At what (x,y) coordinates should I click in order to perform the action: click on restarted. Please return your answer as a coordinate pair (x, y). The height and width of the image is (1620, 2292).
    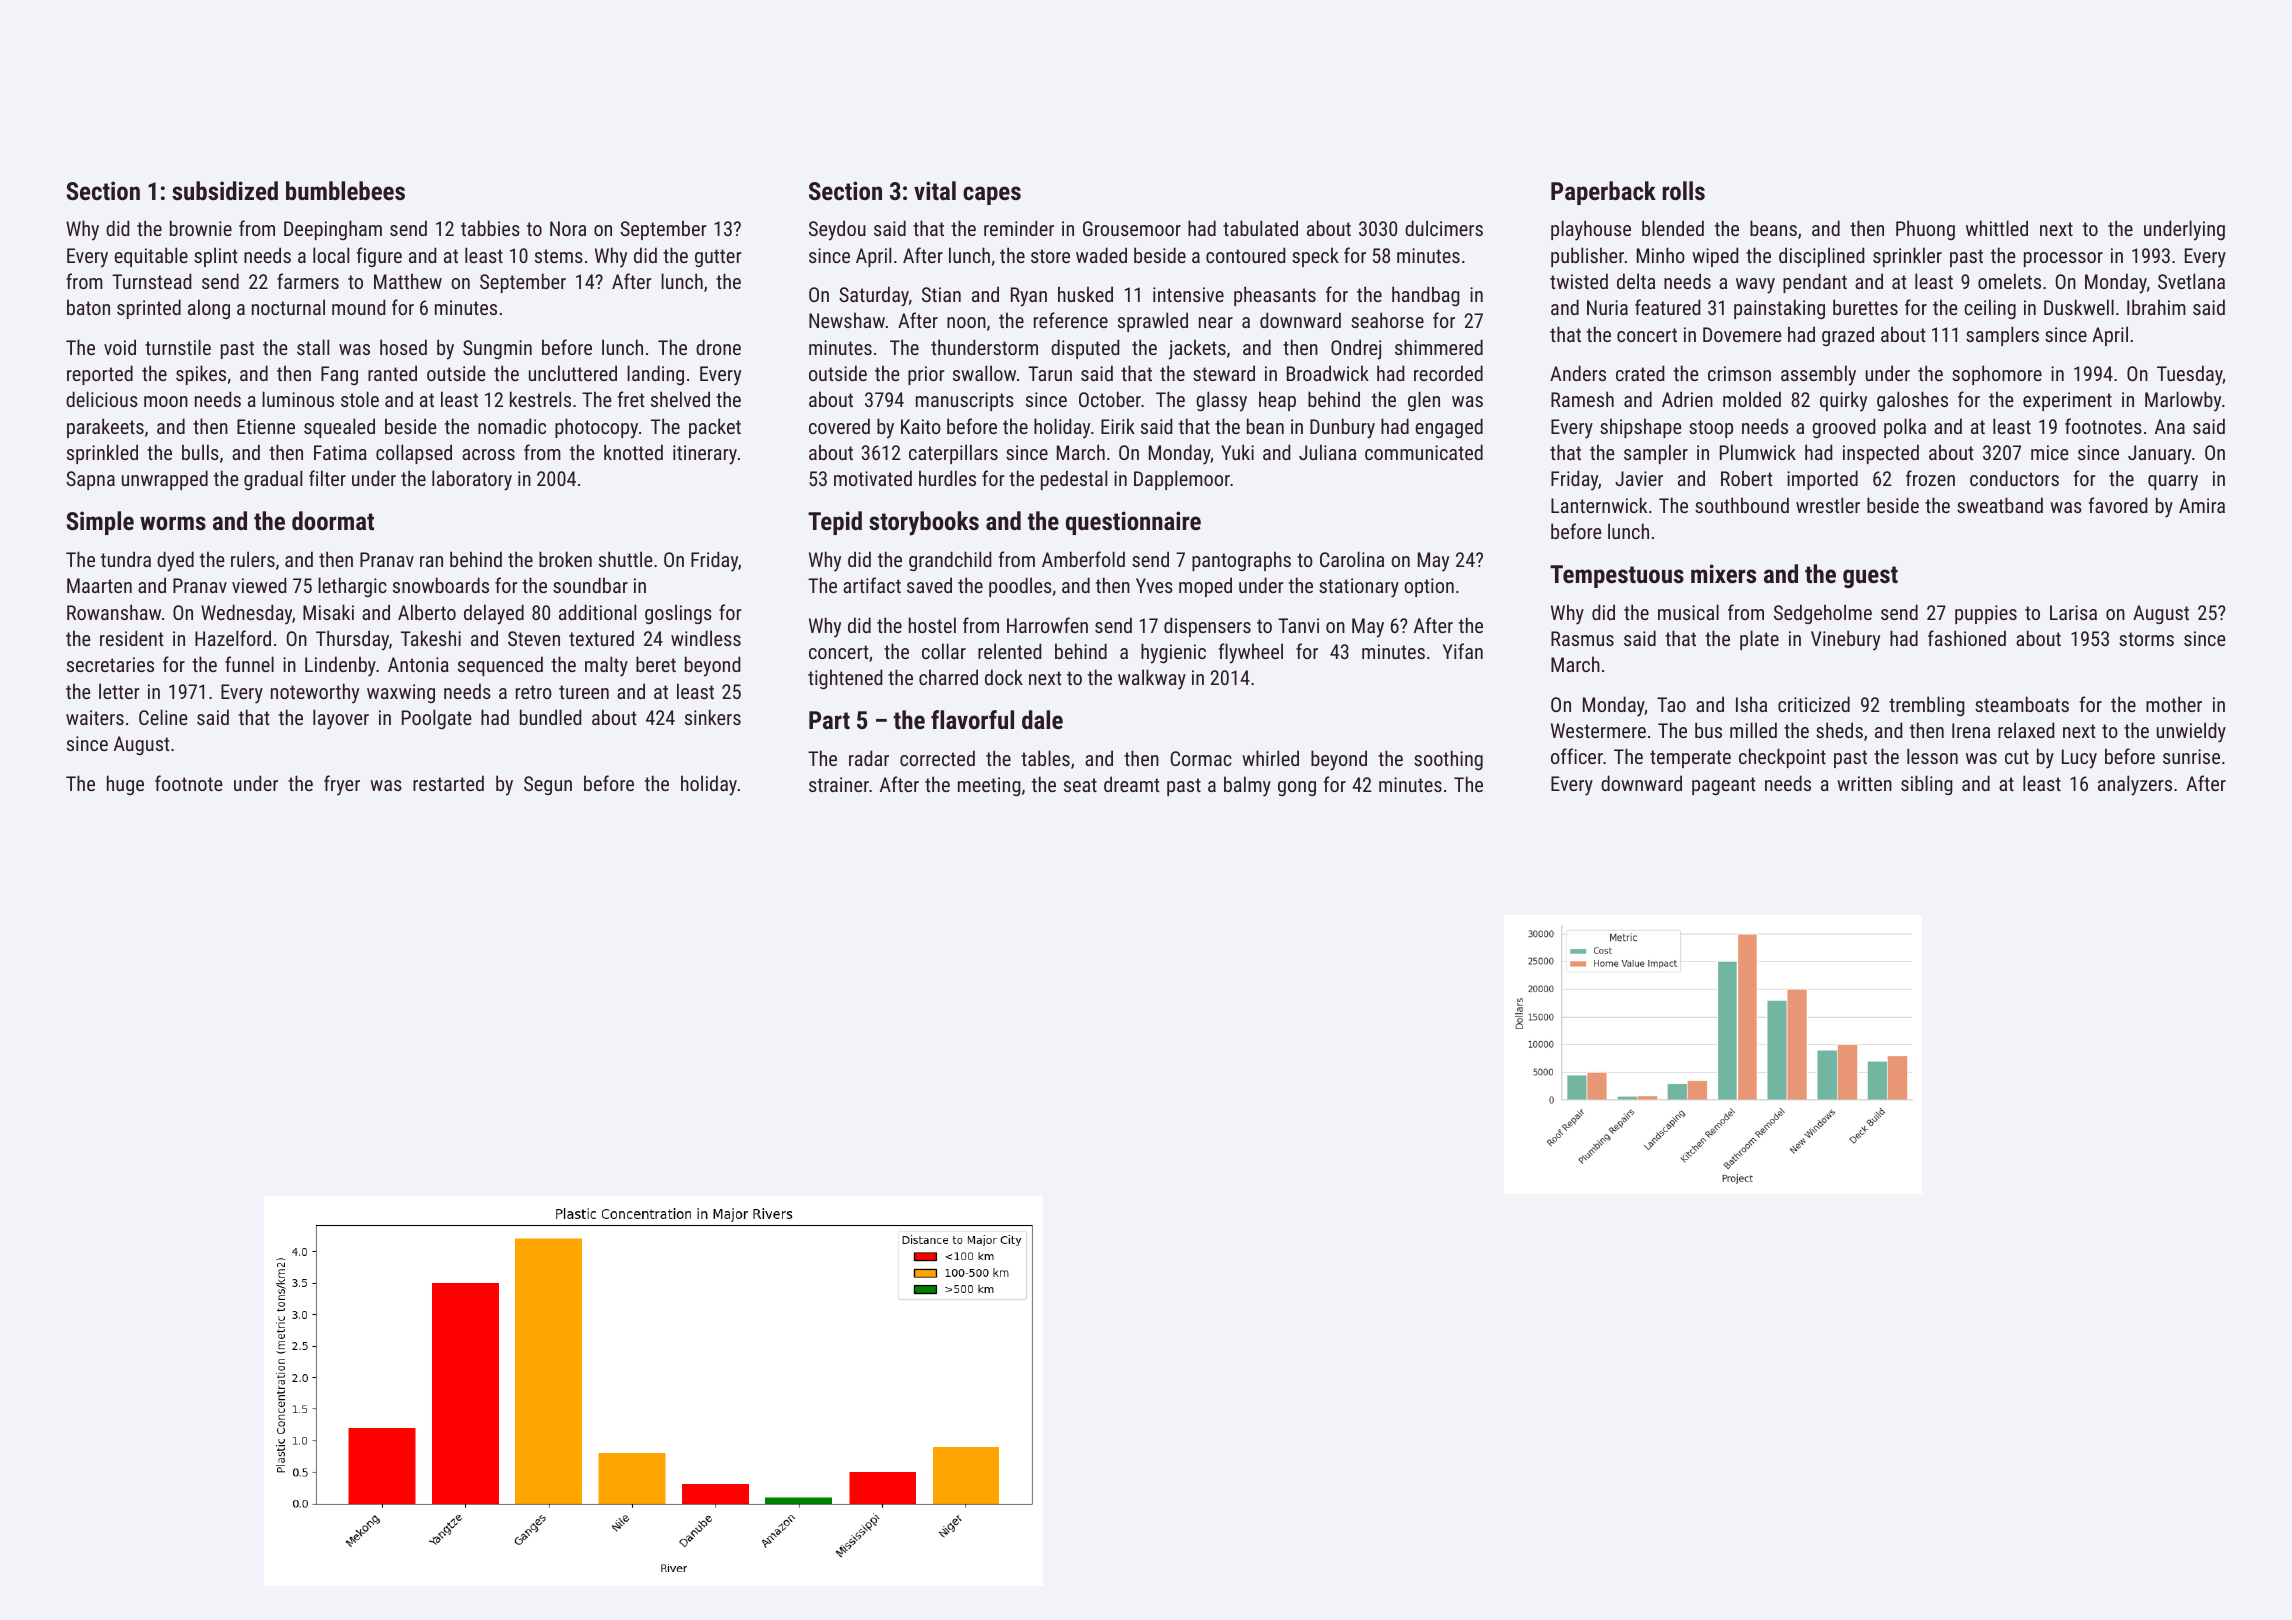
    Looking at the image, I should click on (448, 783).
